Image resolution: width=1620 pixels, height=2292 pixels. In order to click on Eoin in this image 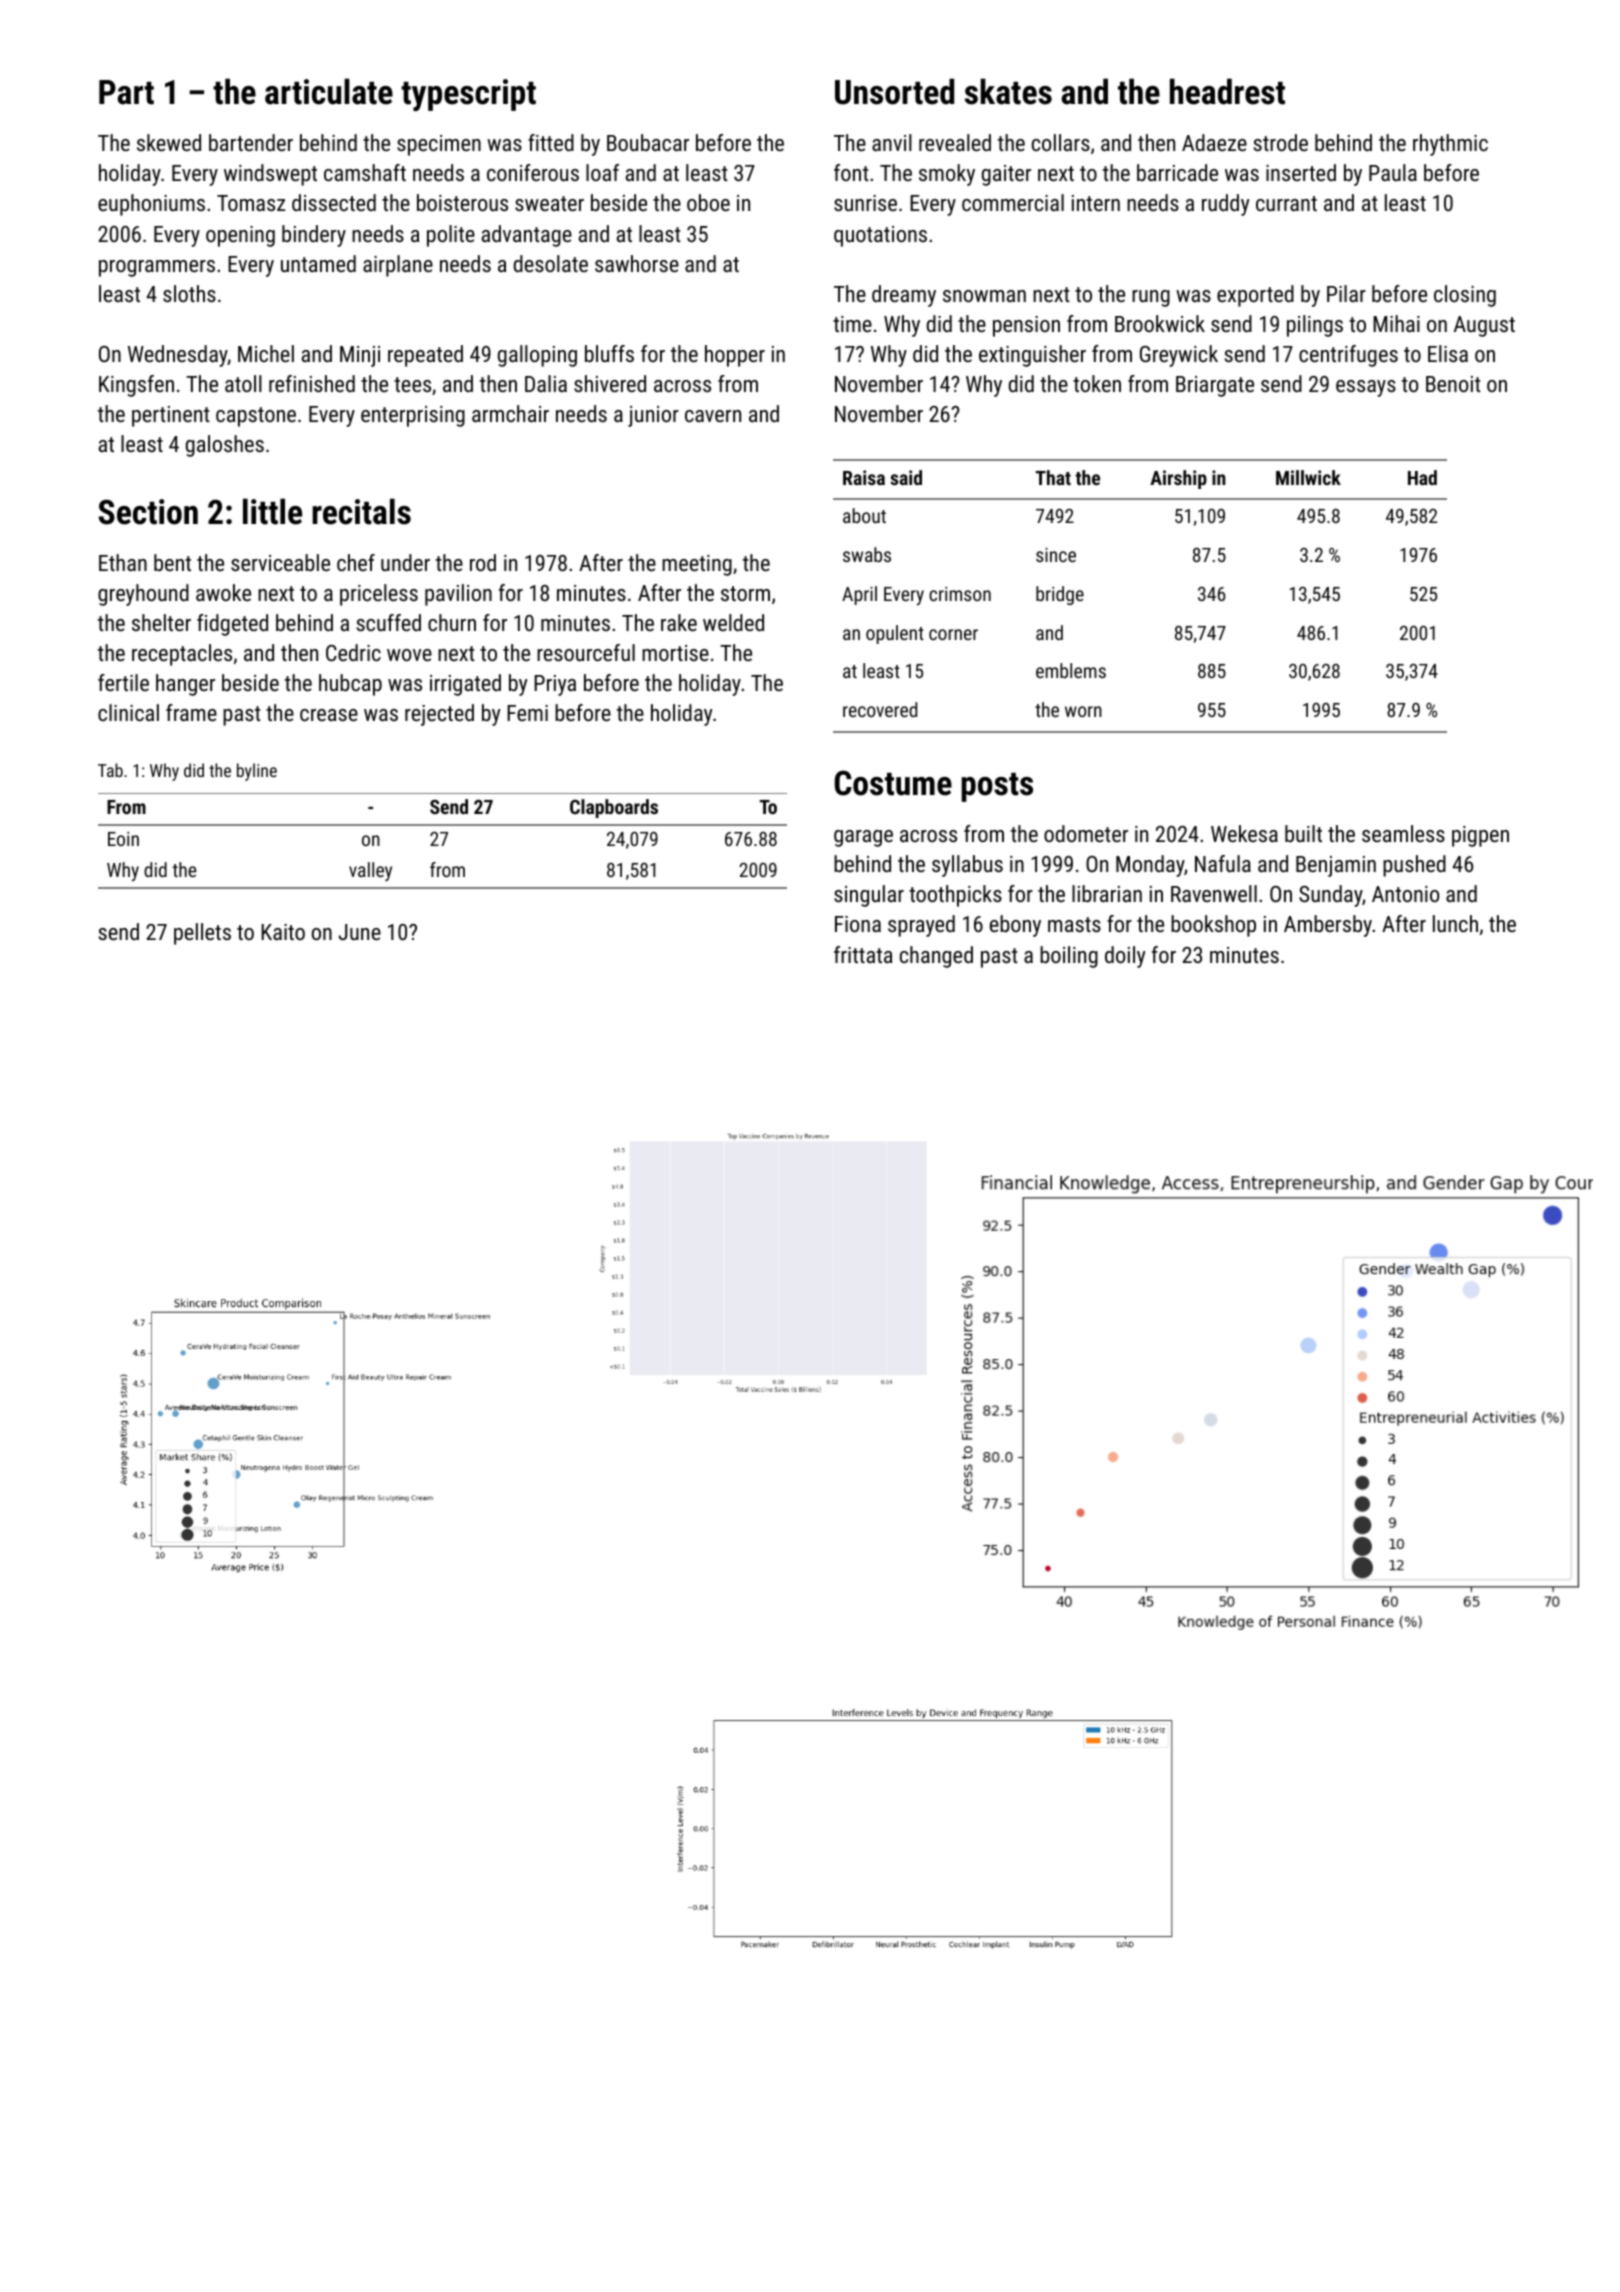, I will do `click(123, 839)`.
